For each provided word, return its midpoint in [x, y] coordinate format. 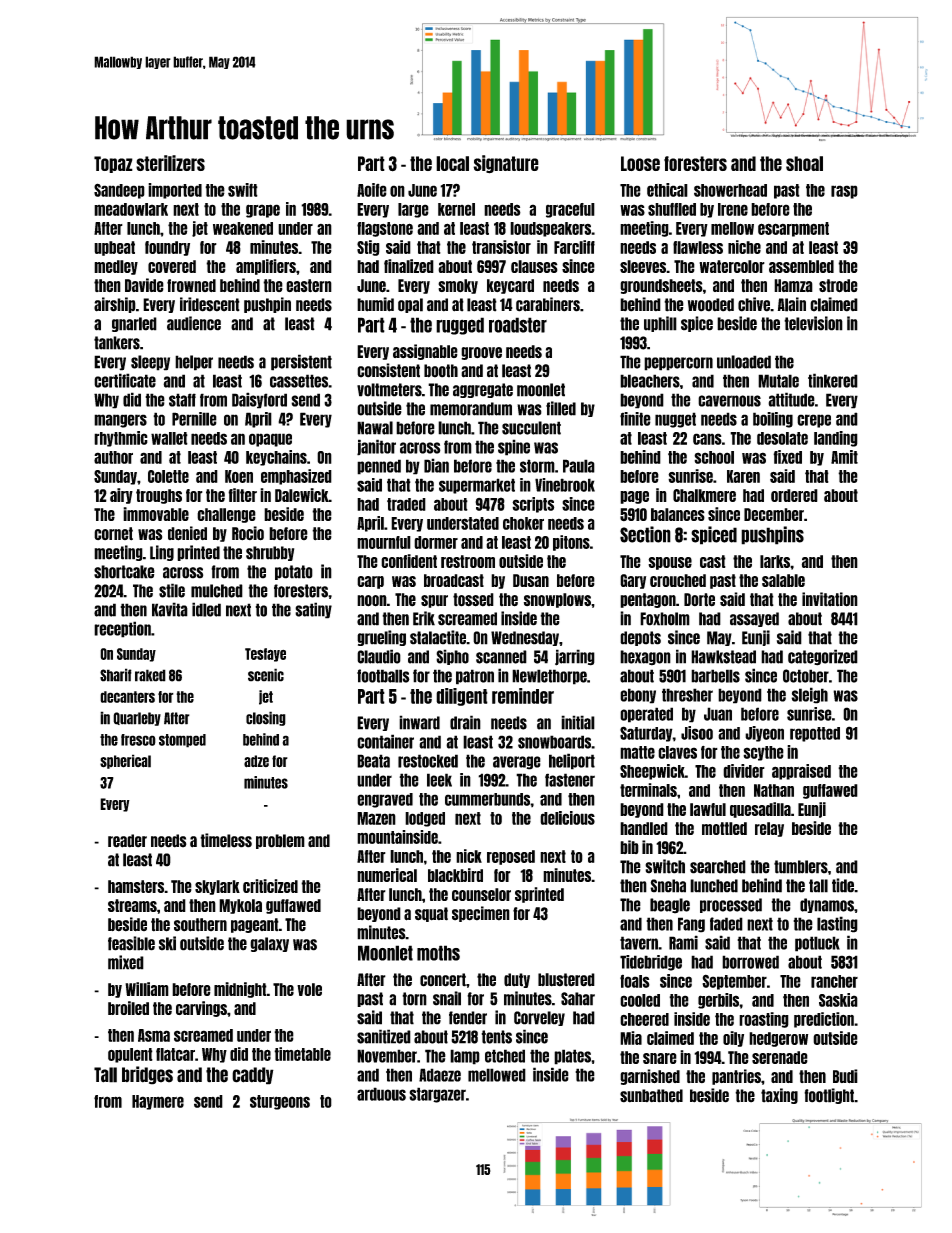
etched [505, 1056]
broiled [128, 1008]
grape [263, 211]
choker [523, 523]
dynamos [827, 905]
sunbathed [651, 1096]
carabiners [548, 304]
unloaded [744, 362]
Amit [844, 457]
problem [280, 841]
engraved [385, 800]
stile [172, 590]
